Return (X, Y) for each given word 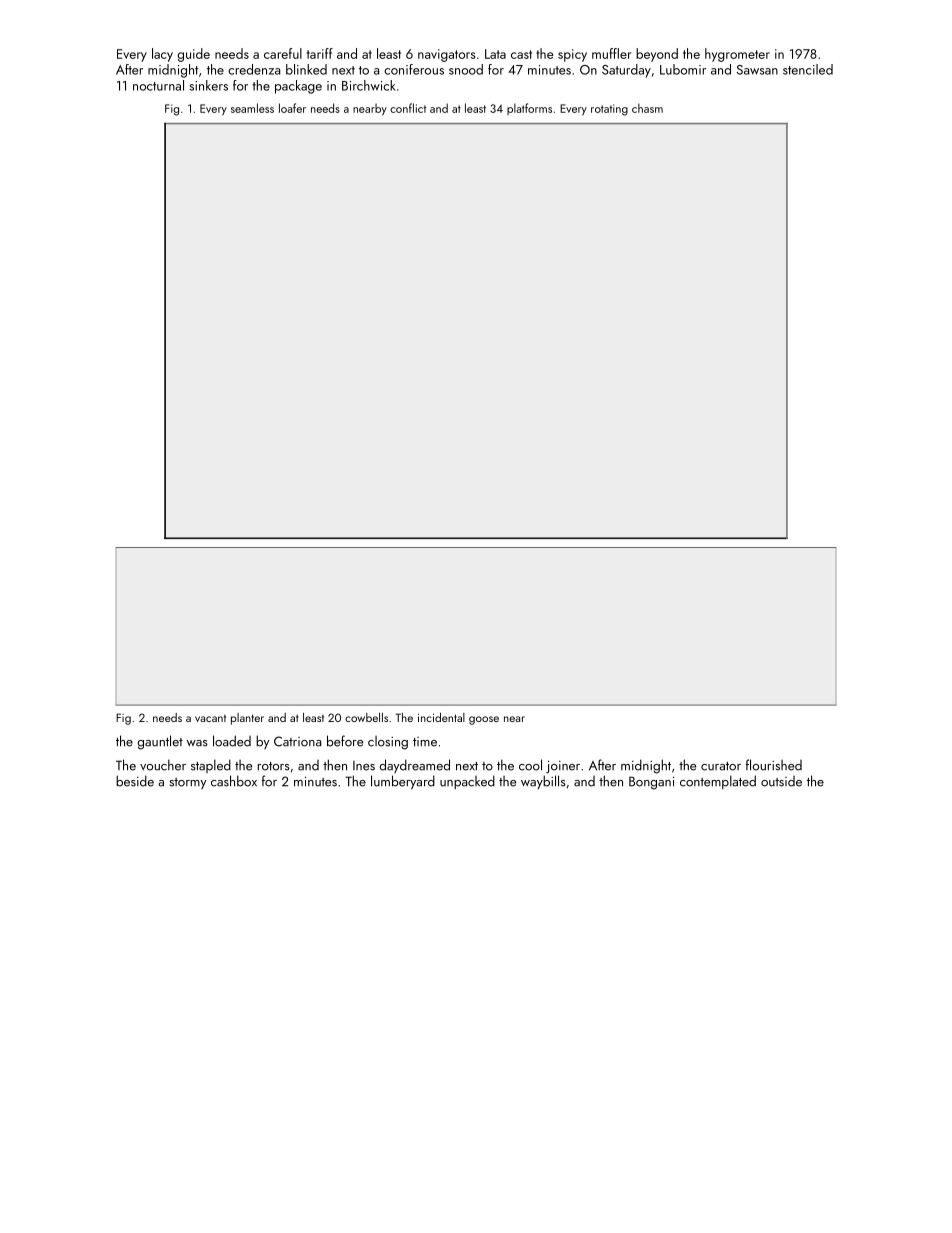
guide (193, 55)
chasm (647, 108)
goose (484, 720)
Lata (495, 54)
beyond (657, 55)
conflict (408, 108)
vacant (210, 718)
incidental (441, 717)
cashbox (234, 781)
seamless (252, 108)
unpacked (467, 782)
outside (781, 781)
